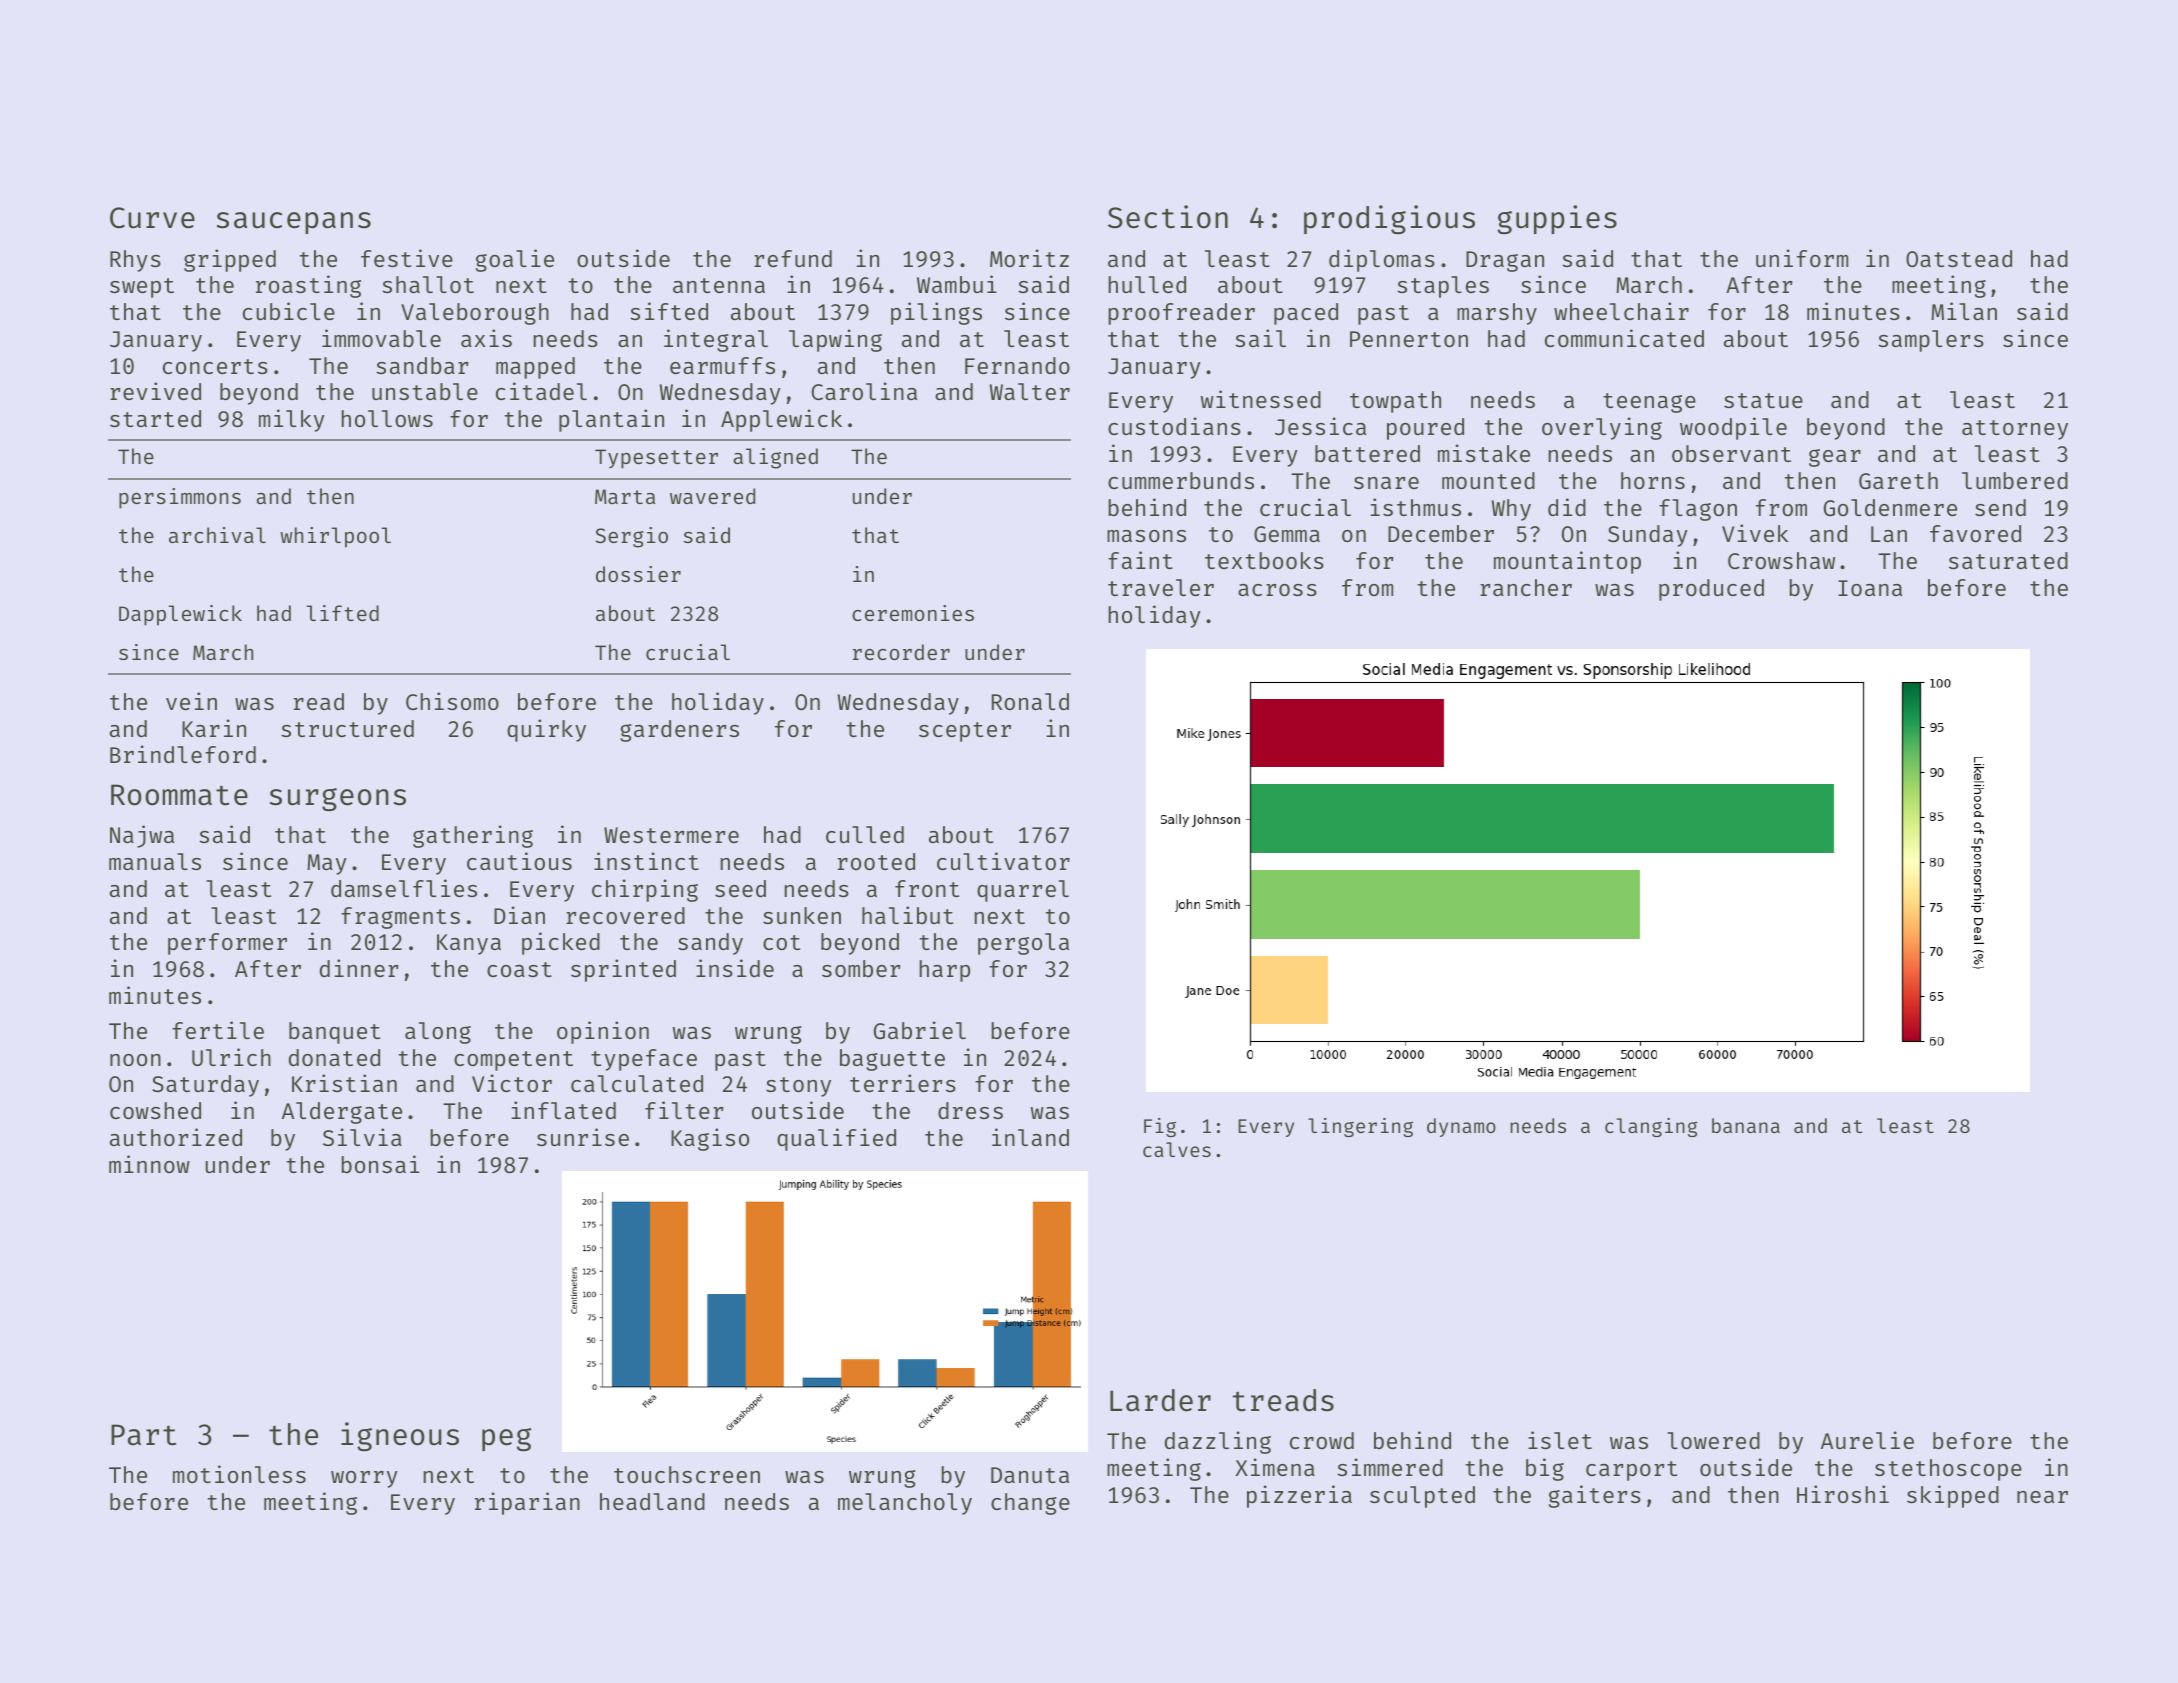 Image resolution: width=2178 pixels, height=1683 pixels. Describe the element at coordinates (836, 1139) in the page. I see `qualified` at that location.
